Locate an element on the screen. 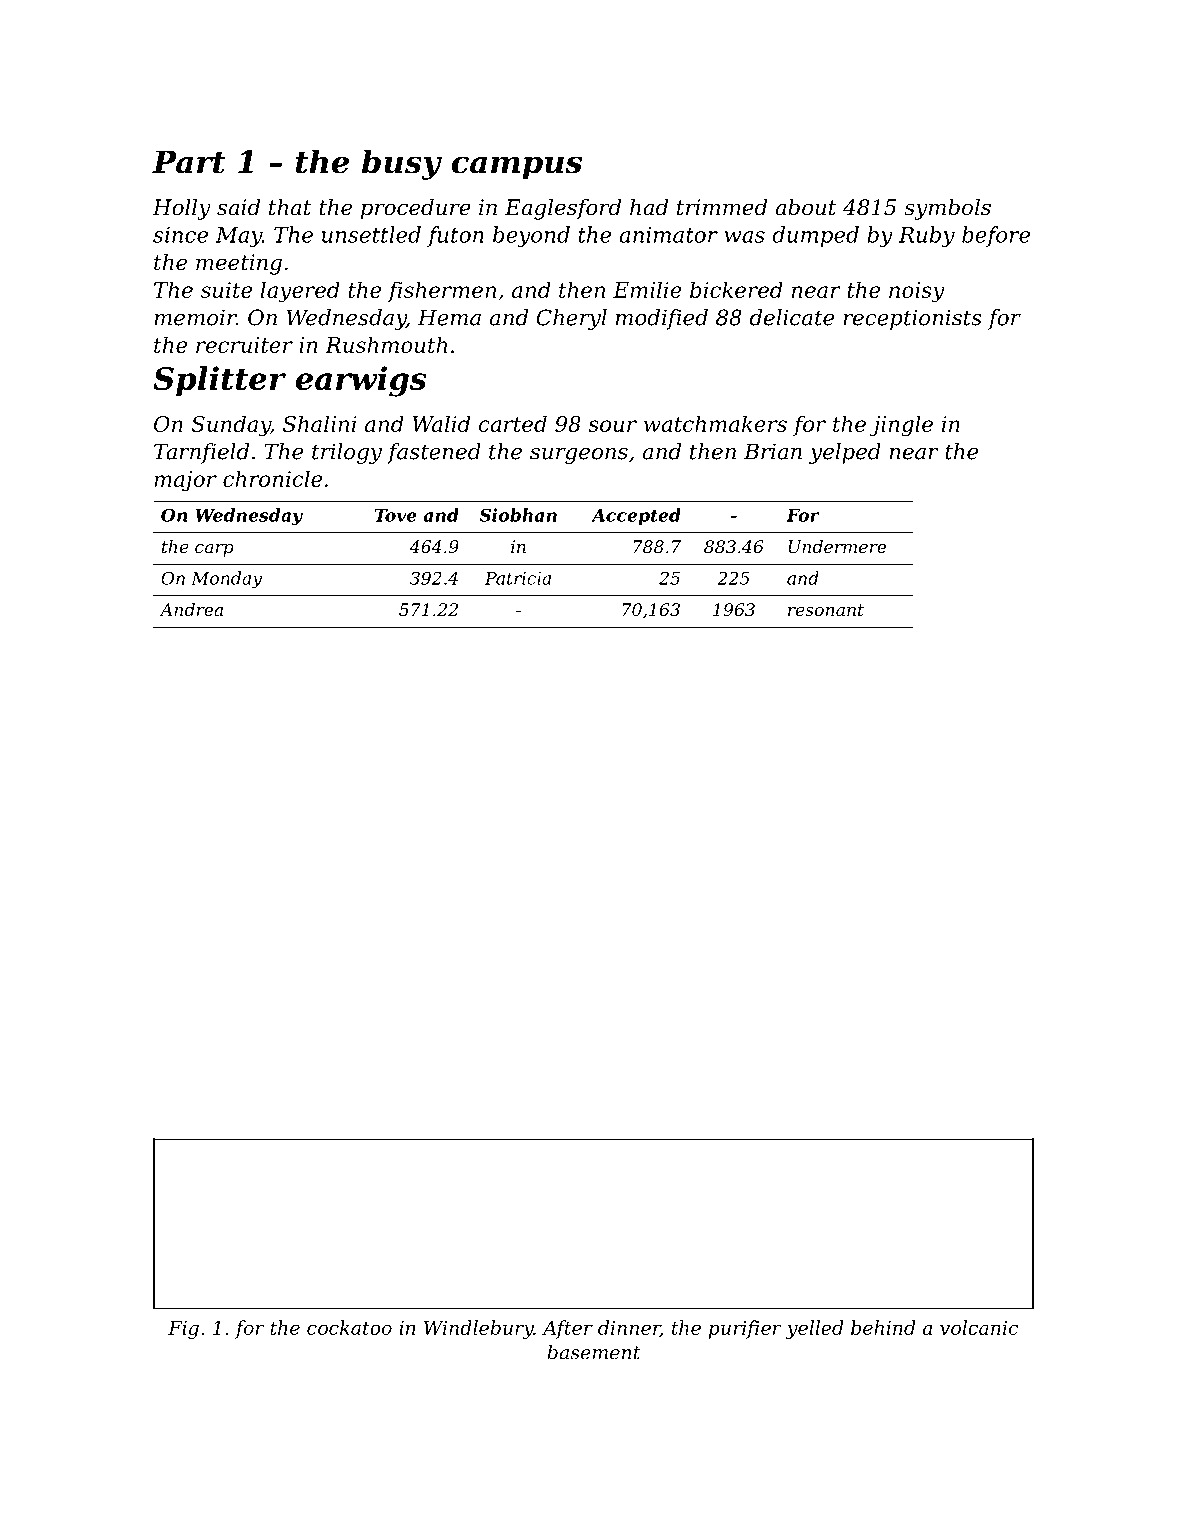 Image resolution: width=1187 pixels, height=1537 pixels. Windlebury is located at coordinates (479, 1329).
